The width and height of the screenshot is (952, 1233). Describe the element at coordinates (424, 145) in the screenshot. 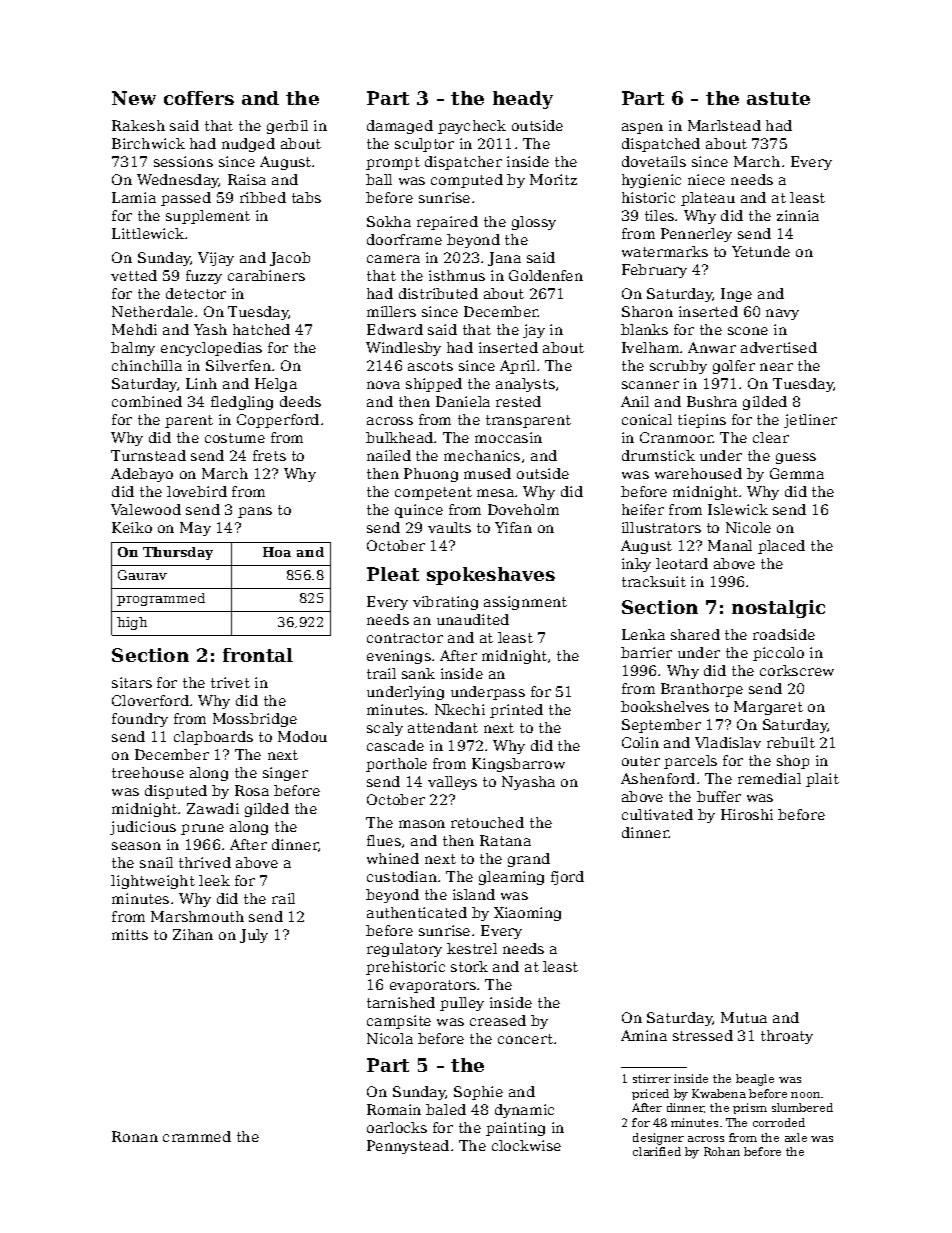

I see `sculptor` at that location.
